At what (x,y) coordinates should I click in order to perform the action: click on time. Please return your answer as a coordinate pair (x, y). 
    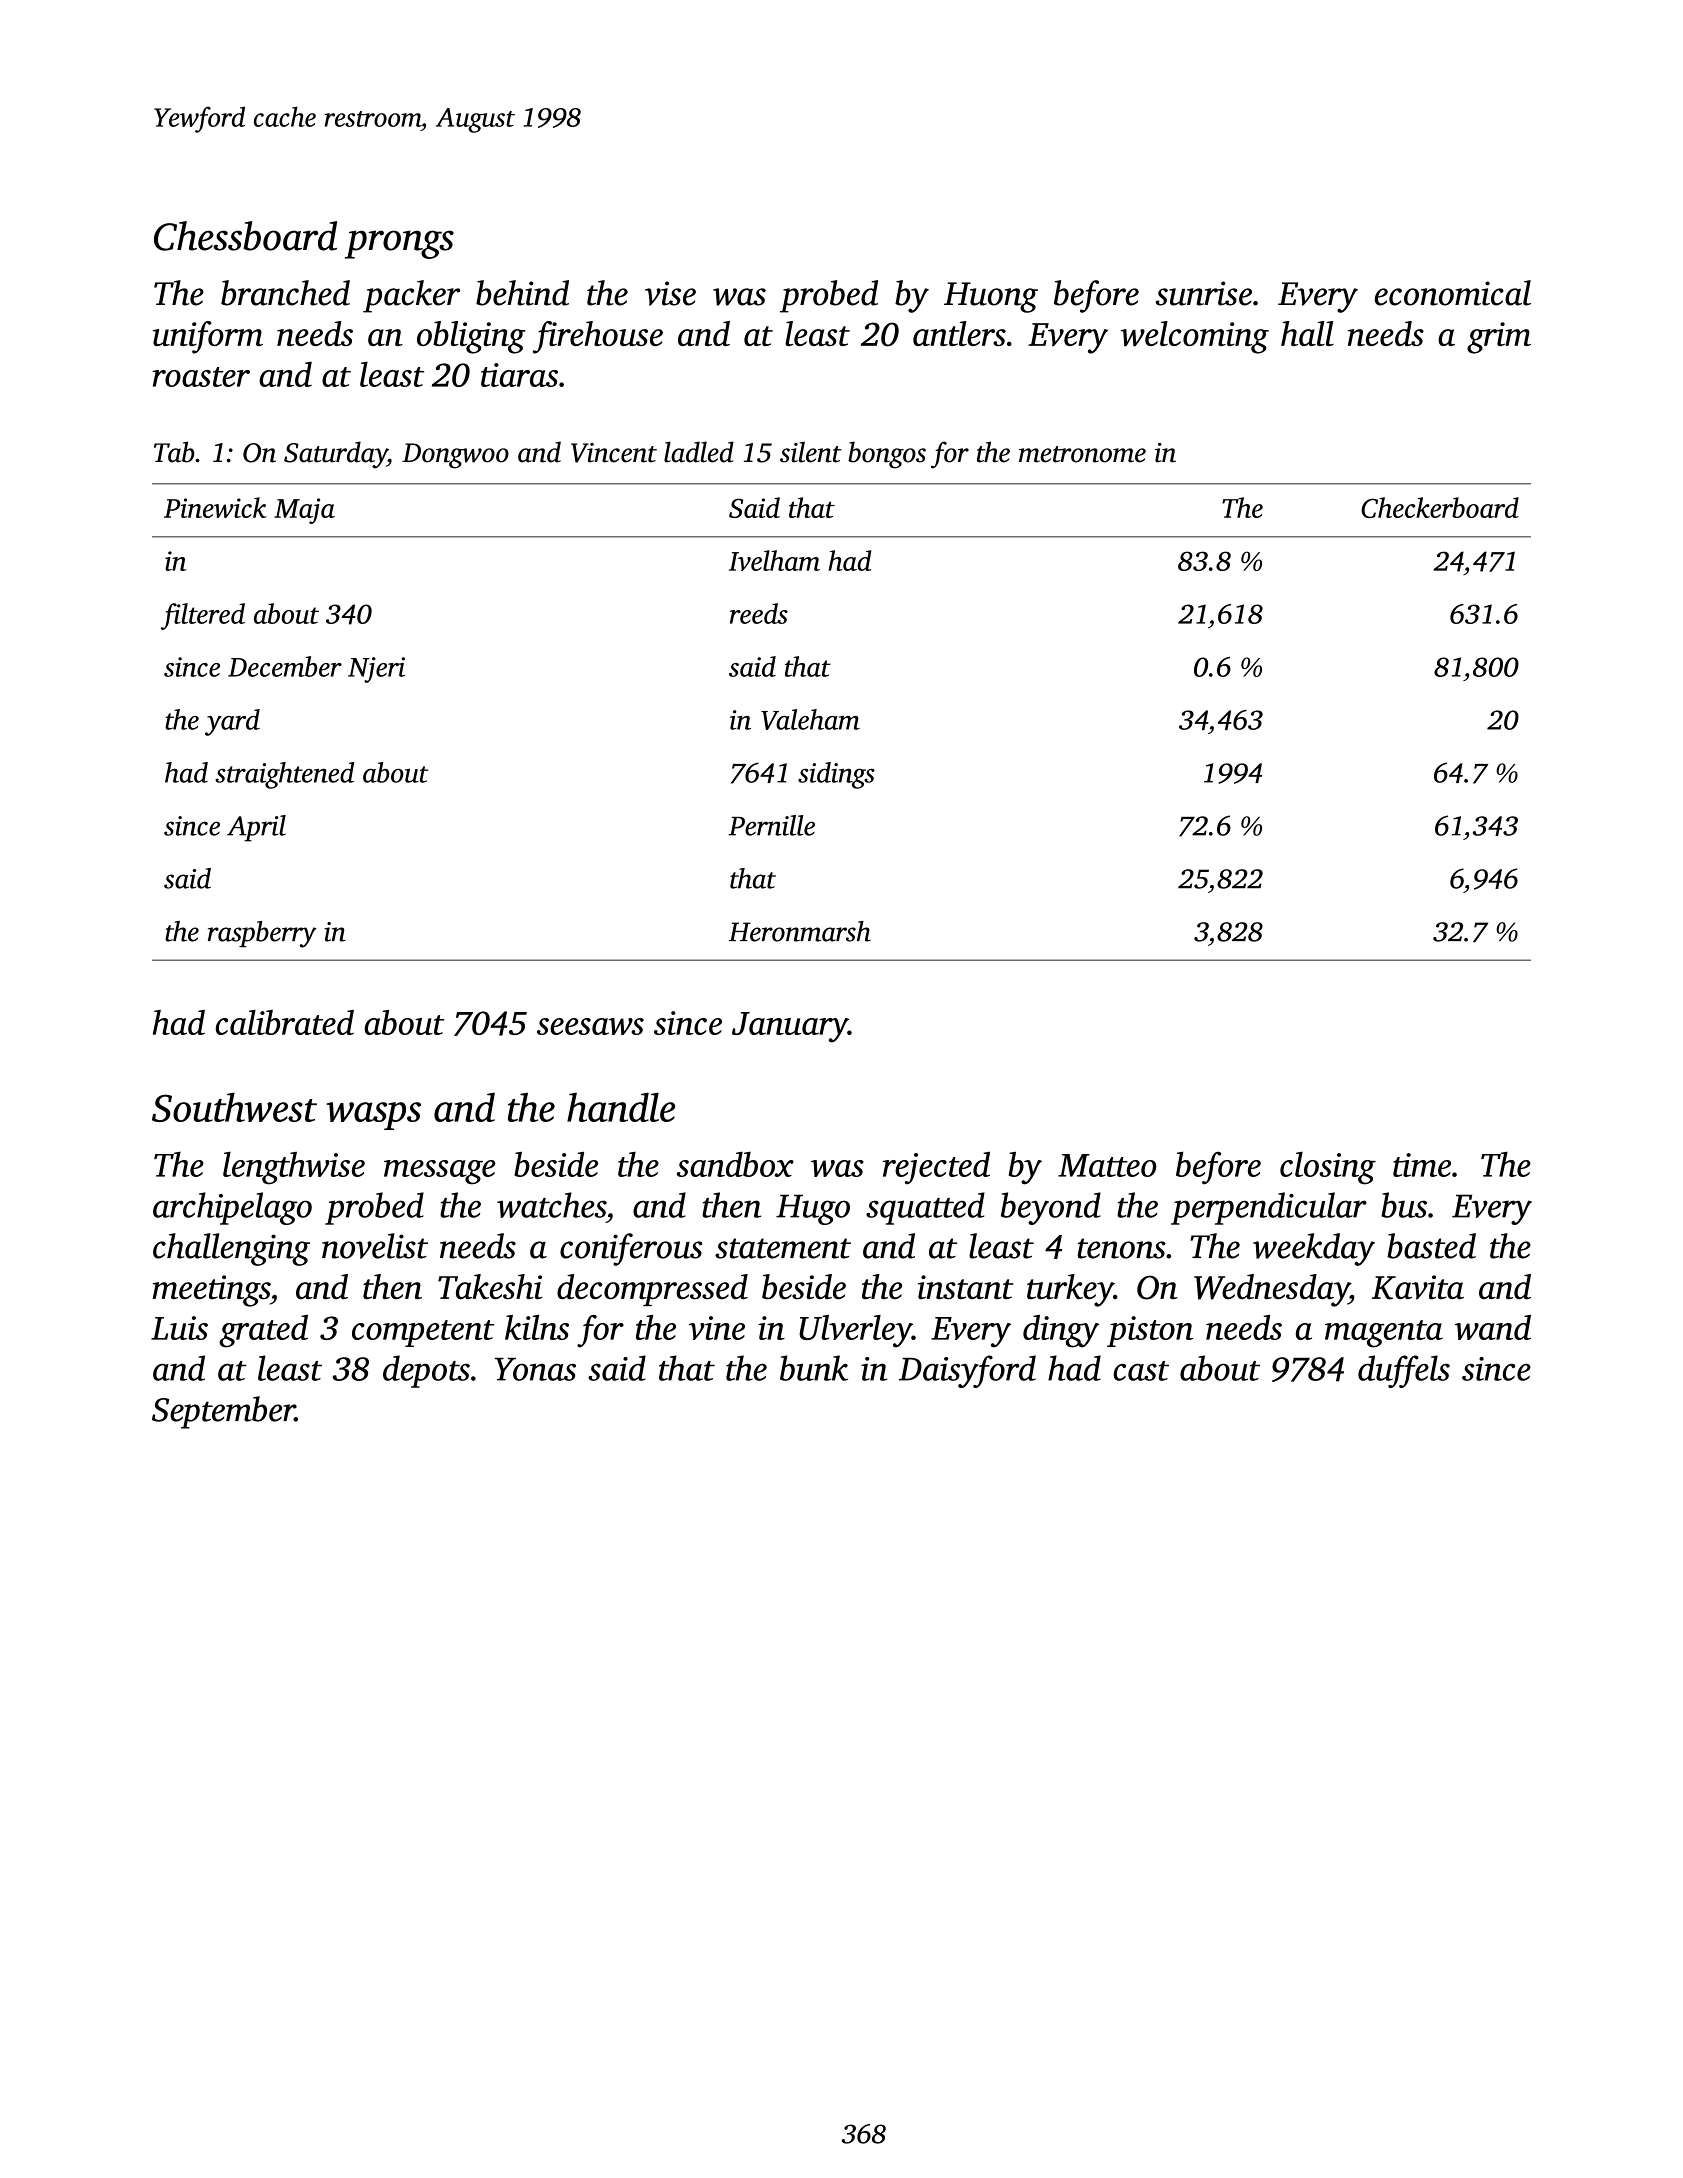
    Looking at the image, I should click on (1422, 1165).
